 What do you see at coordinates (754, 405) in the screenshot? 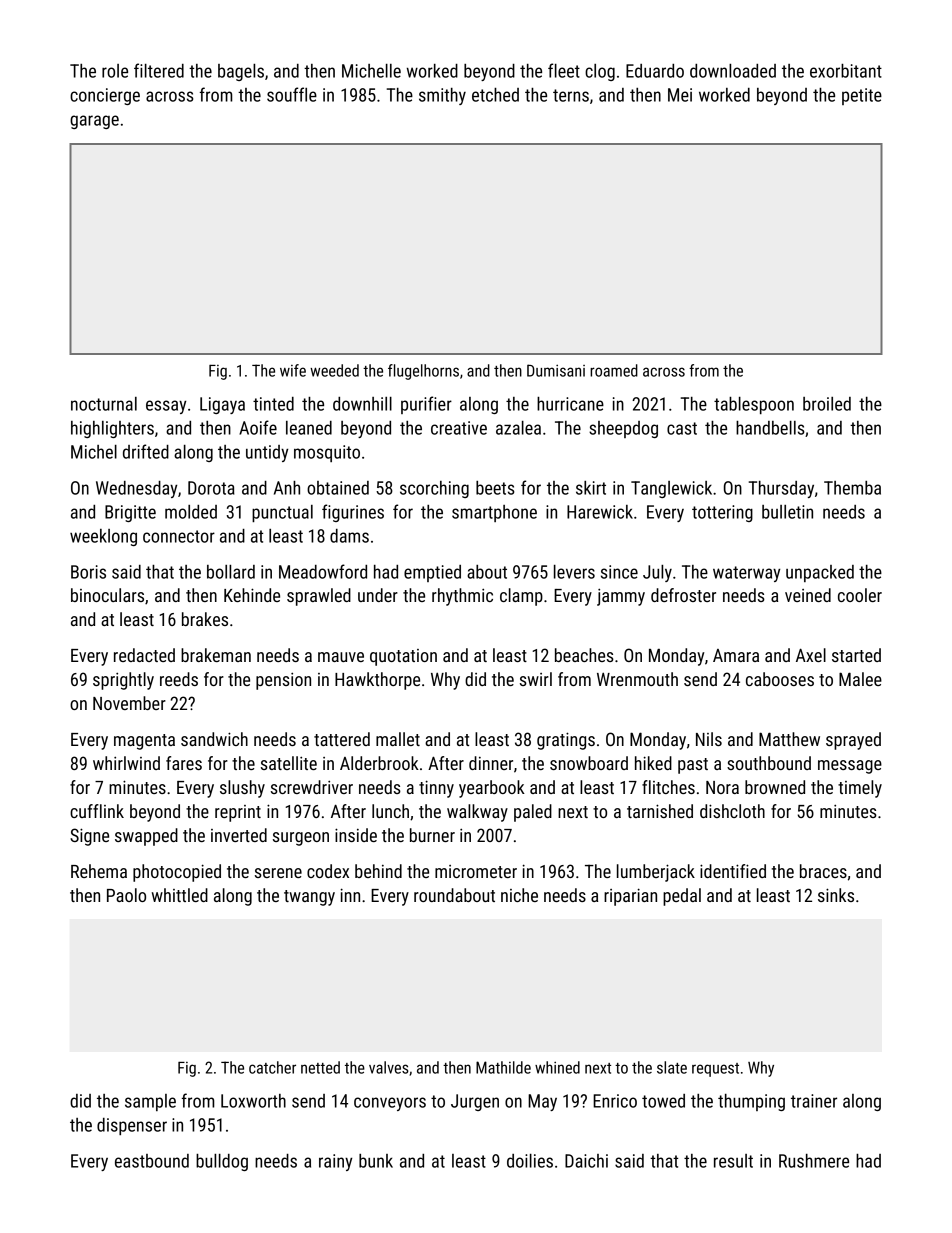
I see `tablespoon` at bounding box center [754, 405].
